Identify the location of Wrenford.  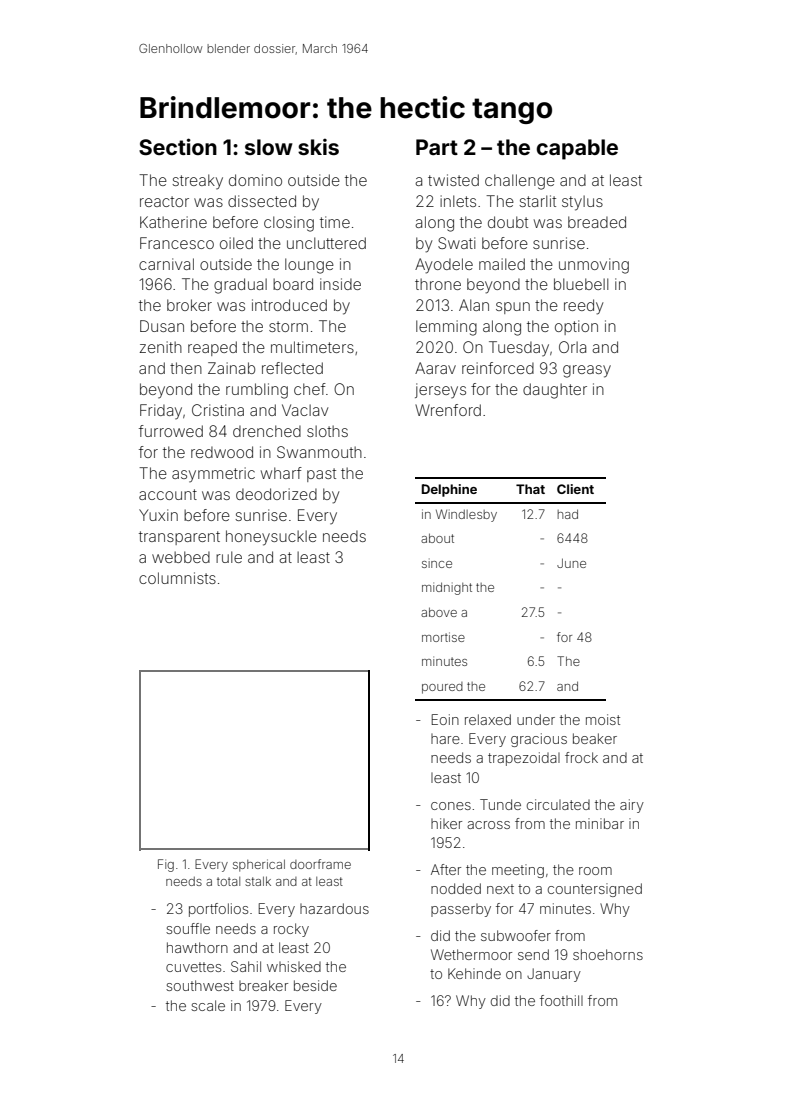
(448, 410).
